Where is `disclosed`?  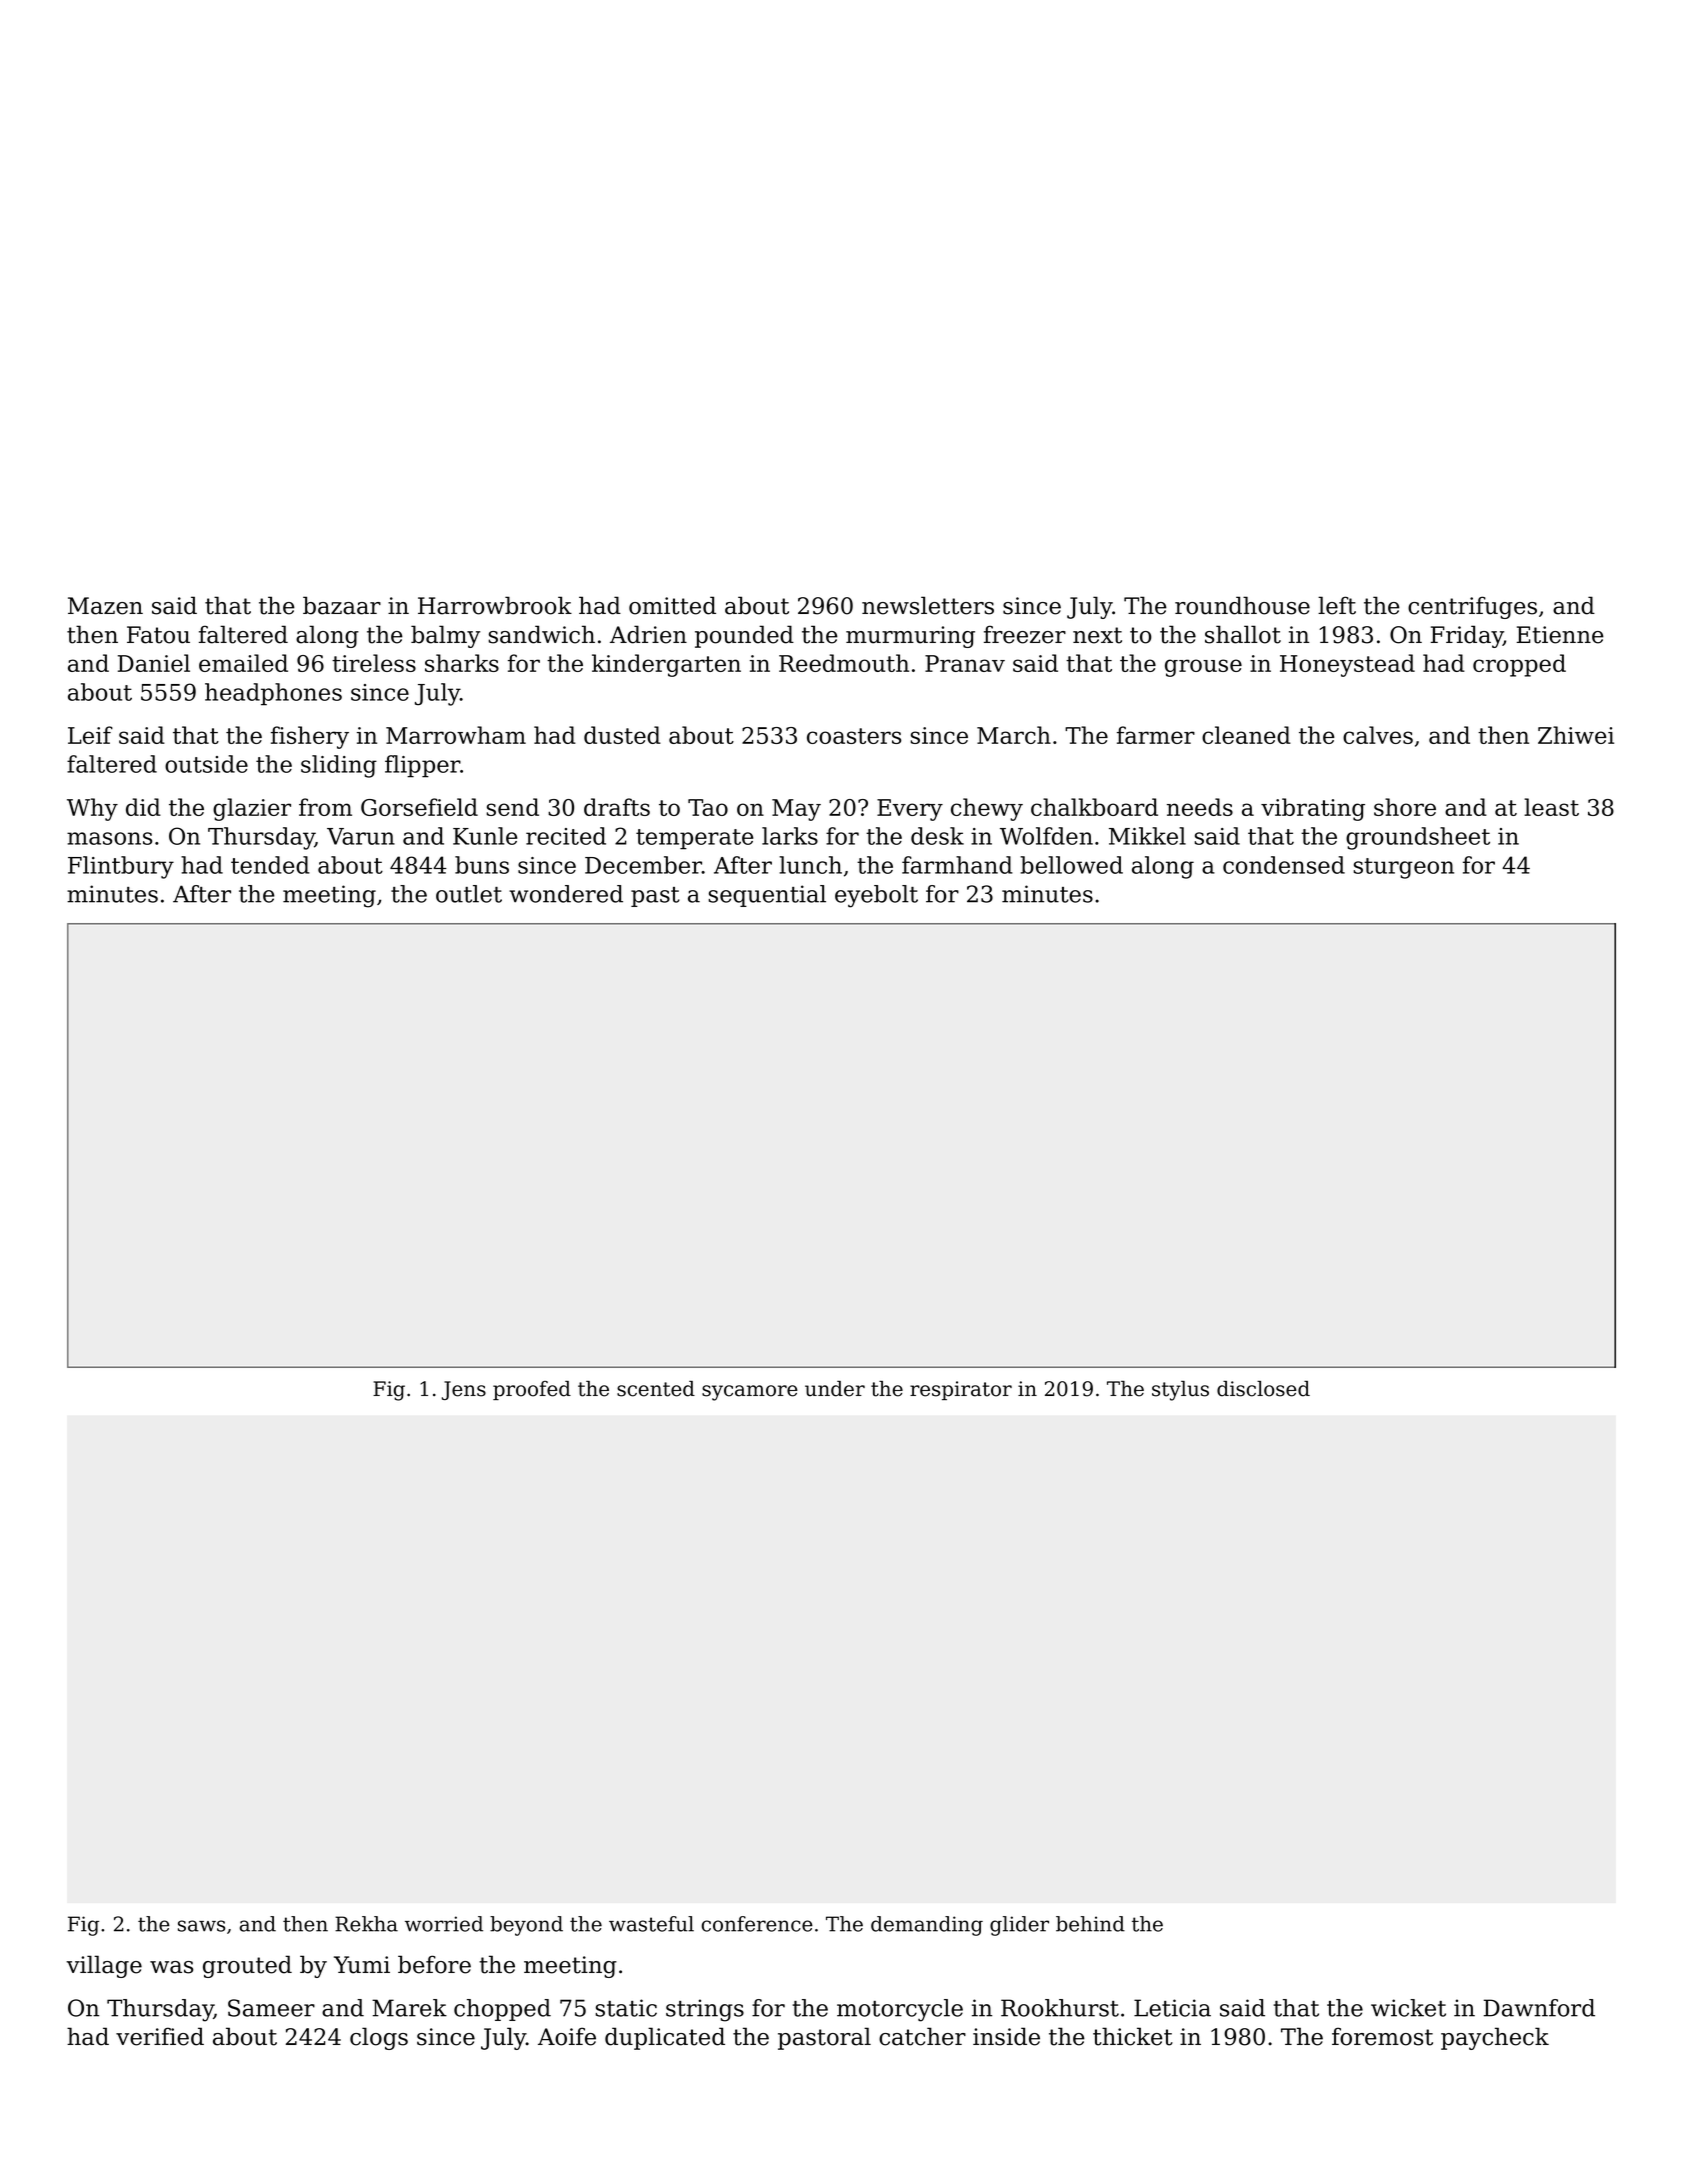
disclosed is located at coordinates (1263, 1389).
